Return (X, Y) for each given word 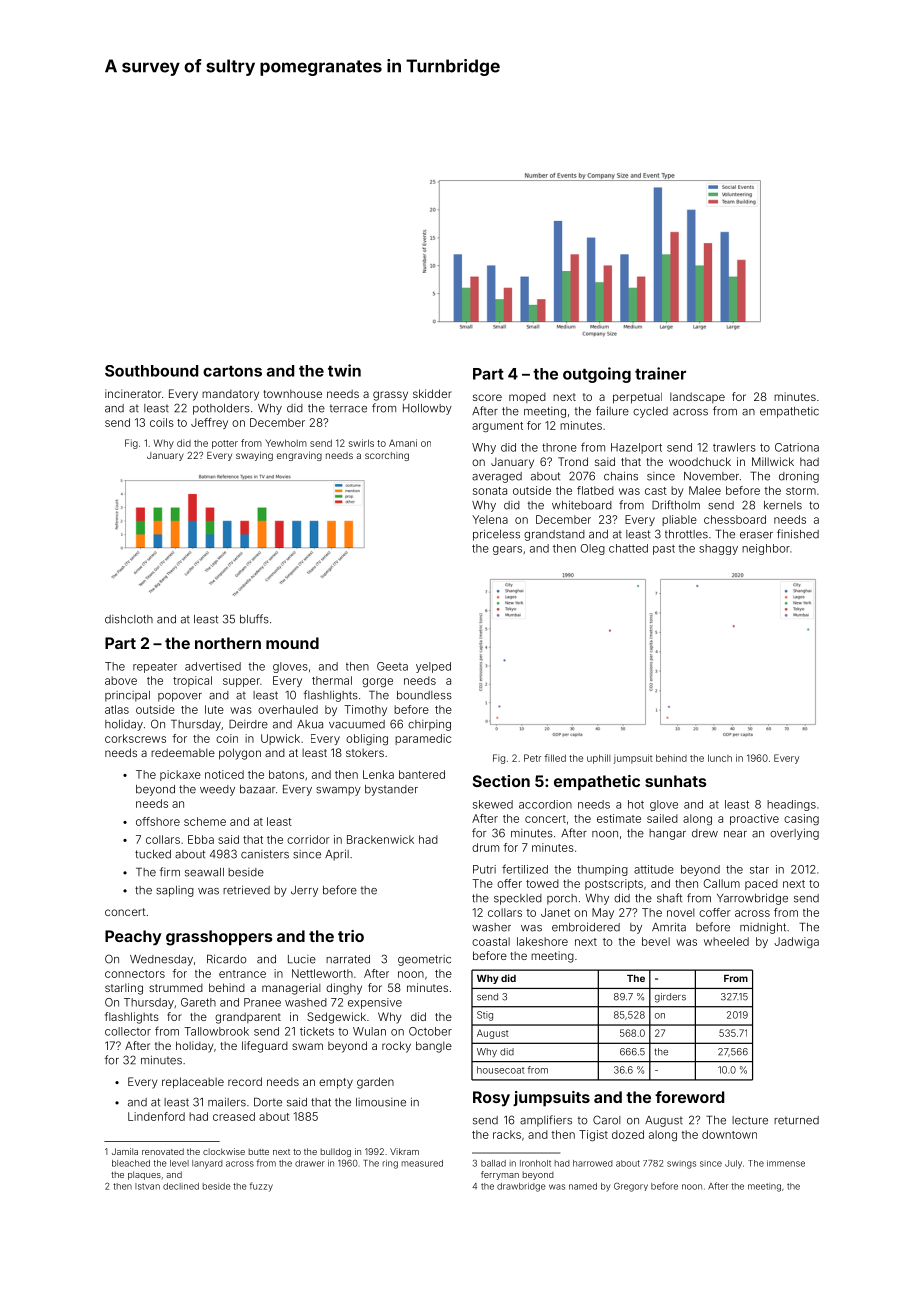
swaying (254, 456)
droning (799, 477)
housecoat (500, 1070)
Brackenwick (380, 839)
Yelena (490, 519)
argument (497, 427)
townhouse (293, 393)
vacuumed (357, 724)
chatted (628, 548)
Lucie (302, 959)
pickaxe (180, 775)
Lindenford (156, 1116)
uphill (598, 759)
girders (670, 998)
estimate (619, 818)
